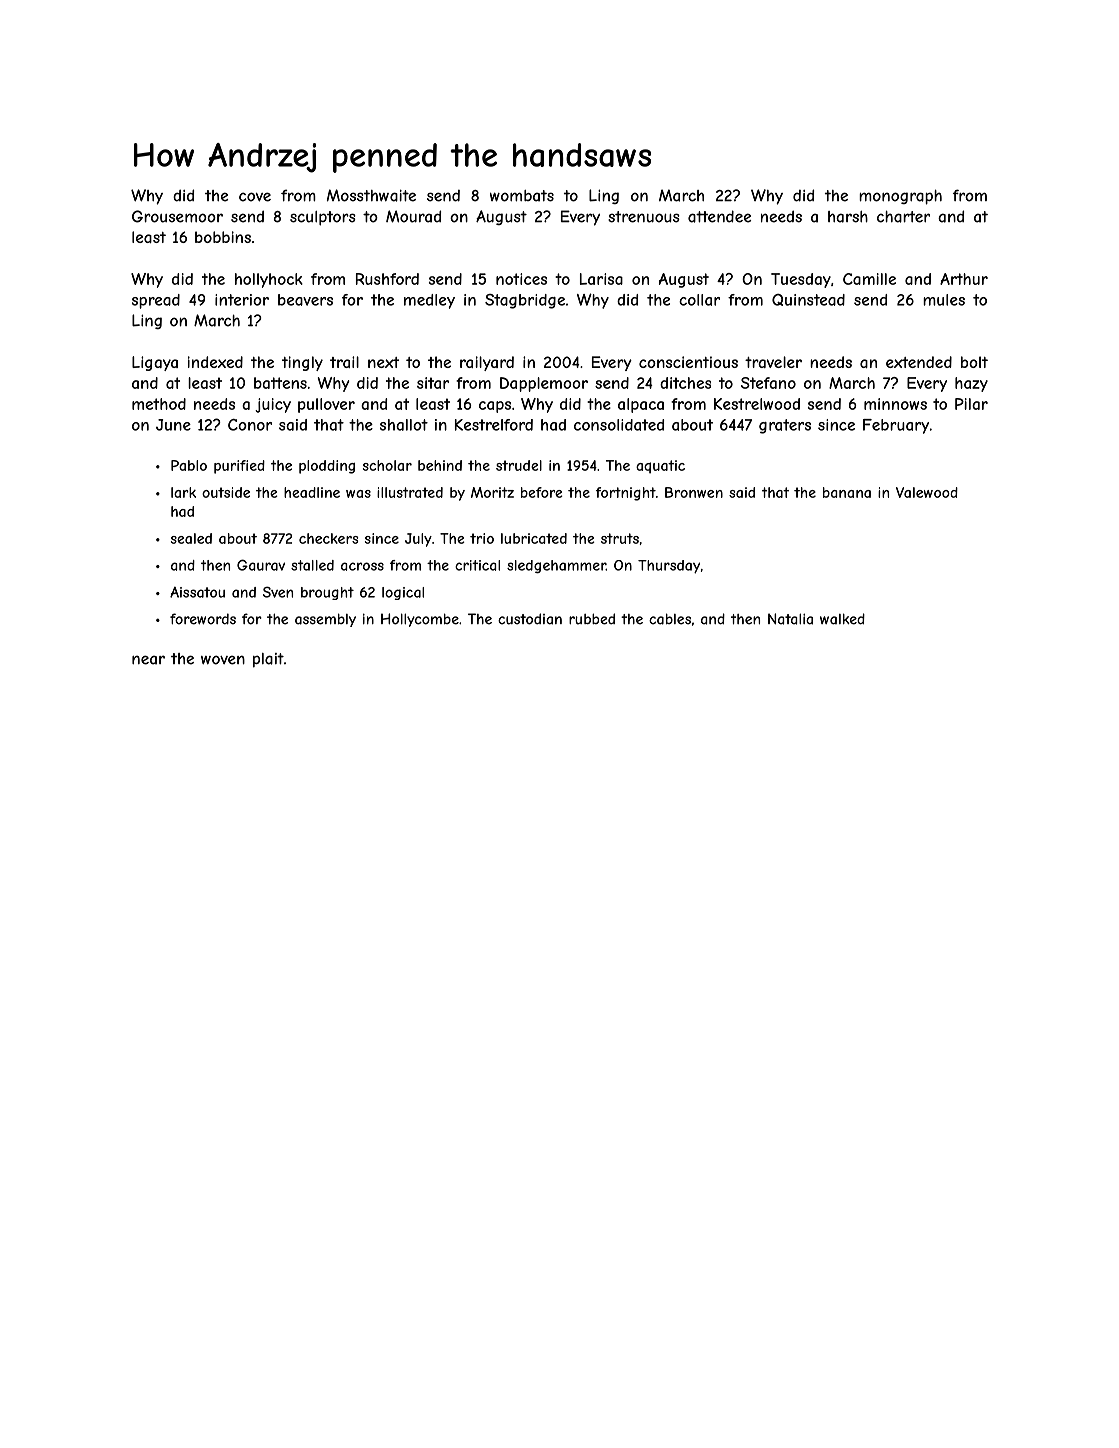 Image resolution: width=1119 pixels, height=1448 pixels. I want to click on monograph, so click(900, 197).
